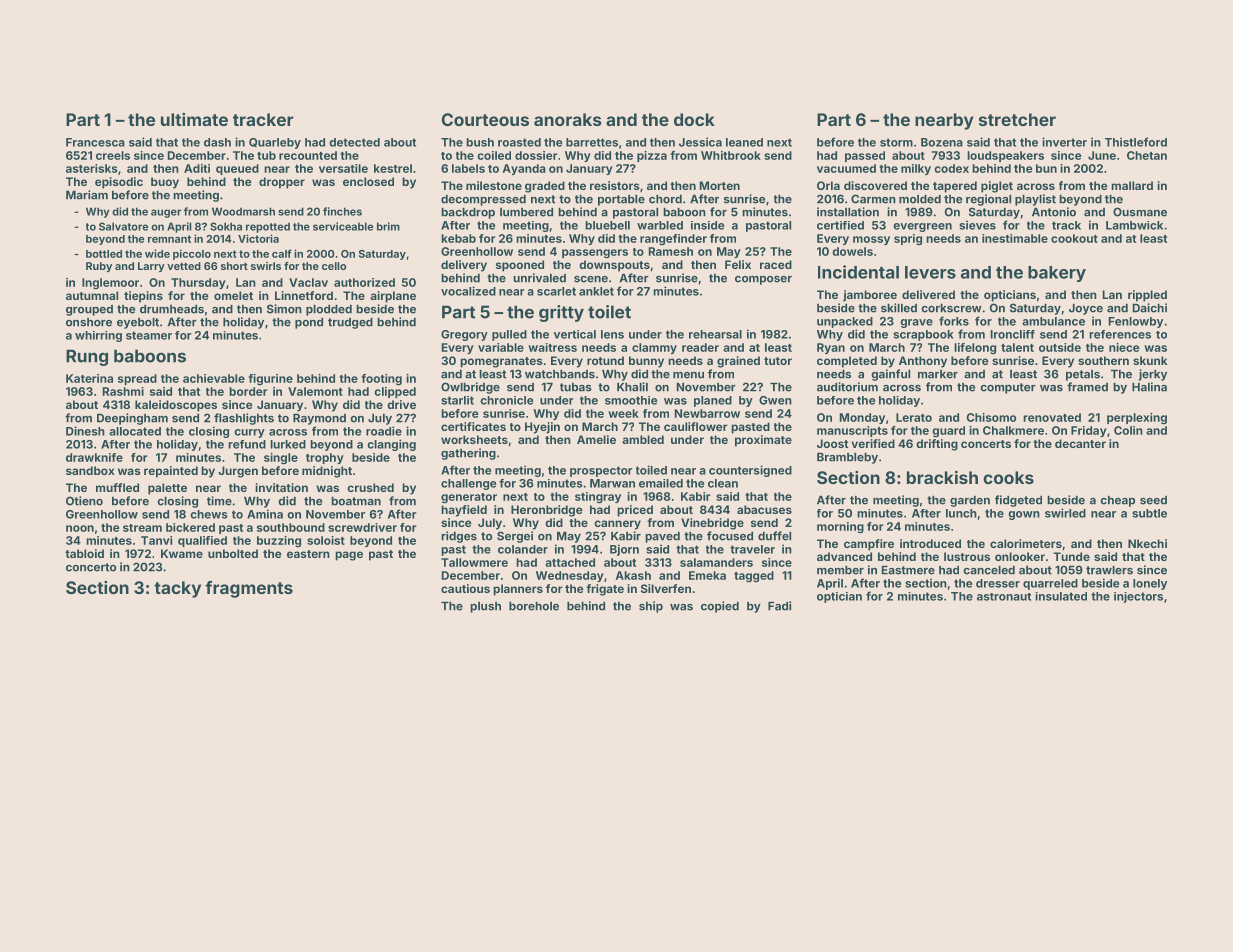  Describe the element at coordinates (169, 239) in the image. I see `remnant` at that location.
